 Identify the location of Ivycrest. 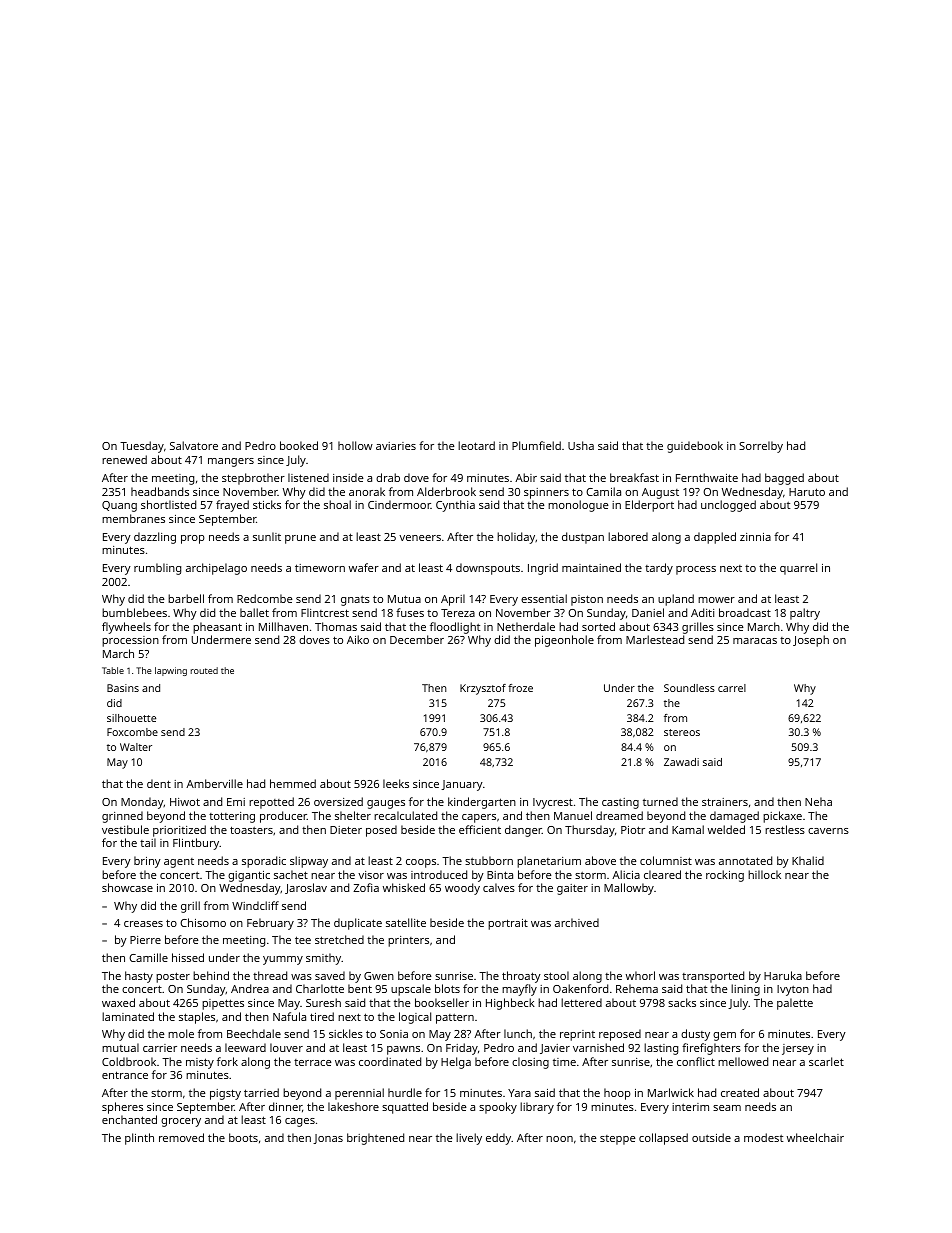
(553, 803).
